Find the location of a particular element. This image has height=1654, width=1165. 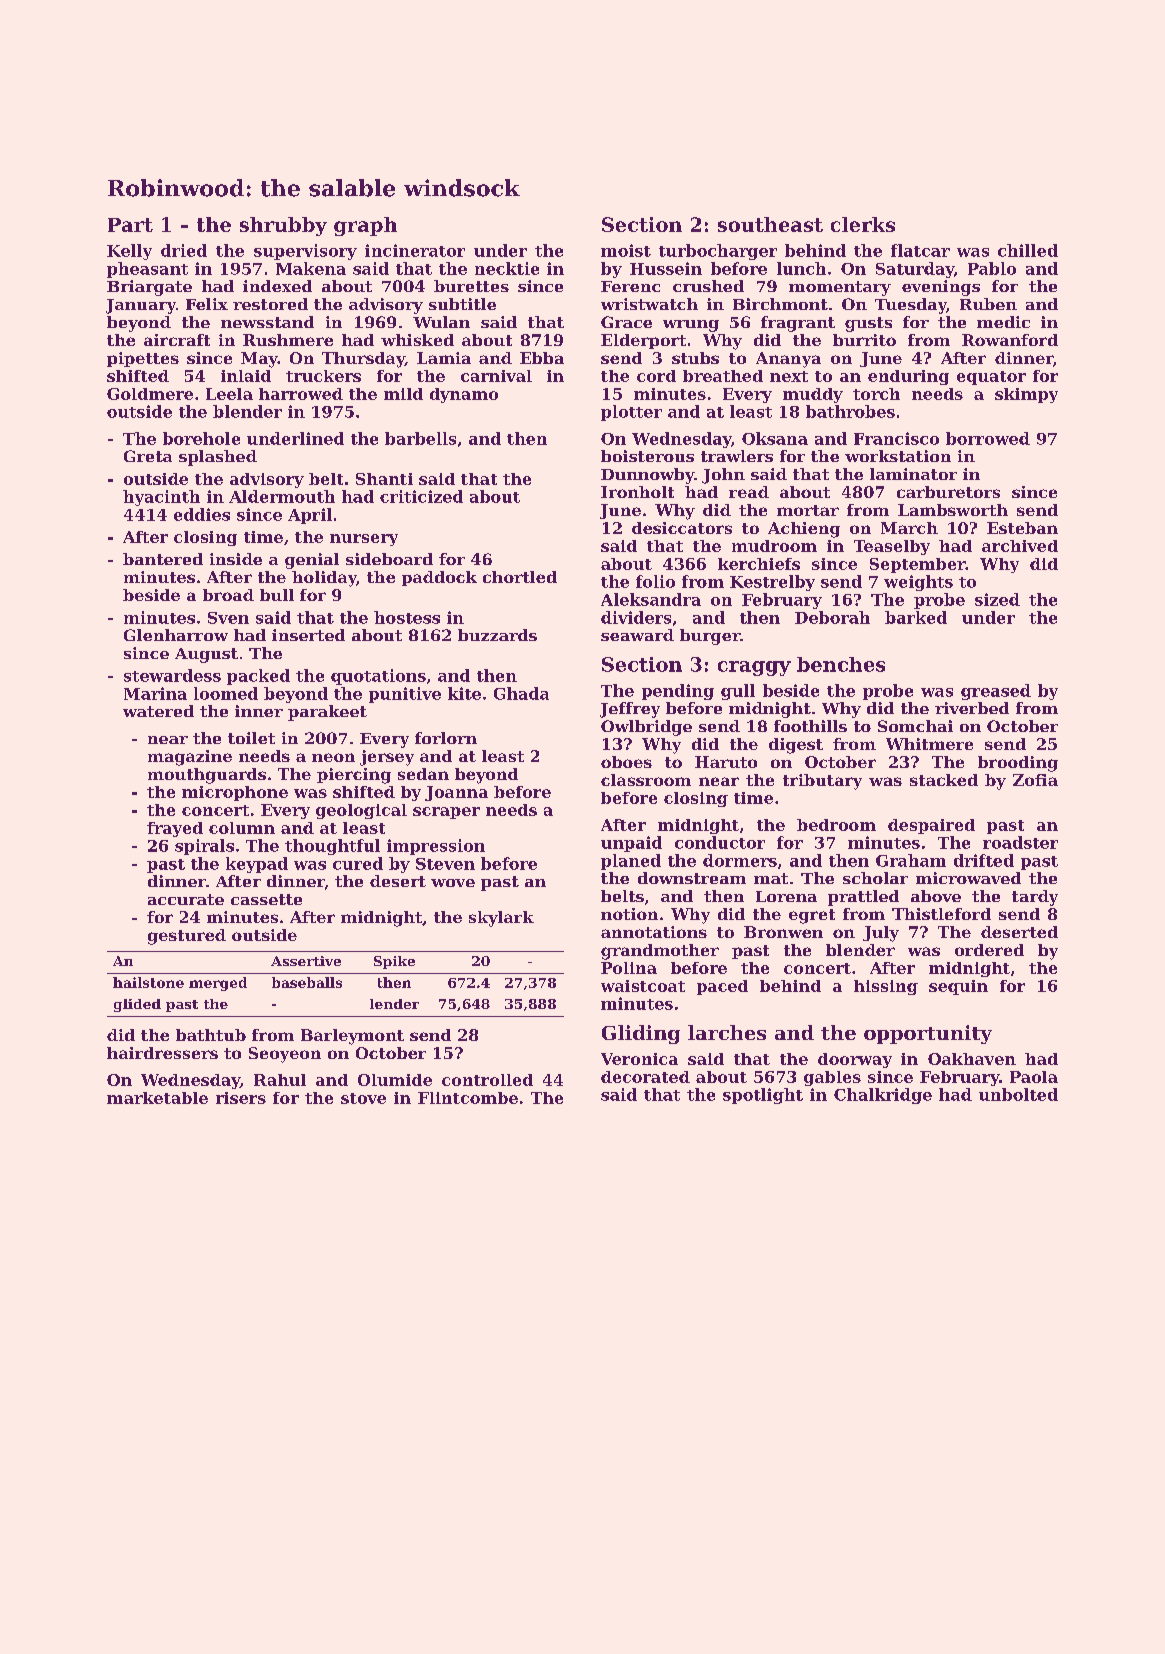

southeast is located at coordinates (770, 224).
